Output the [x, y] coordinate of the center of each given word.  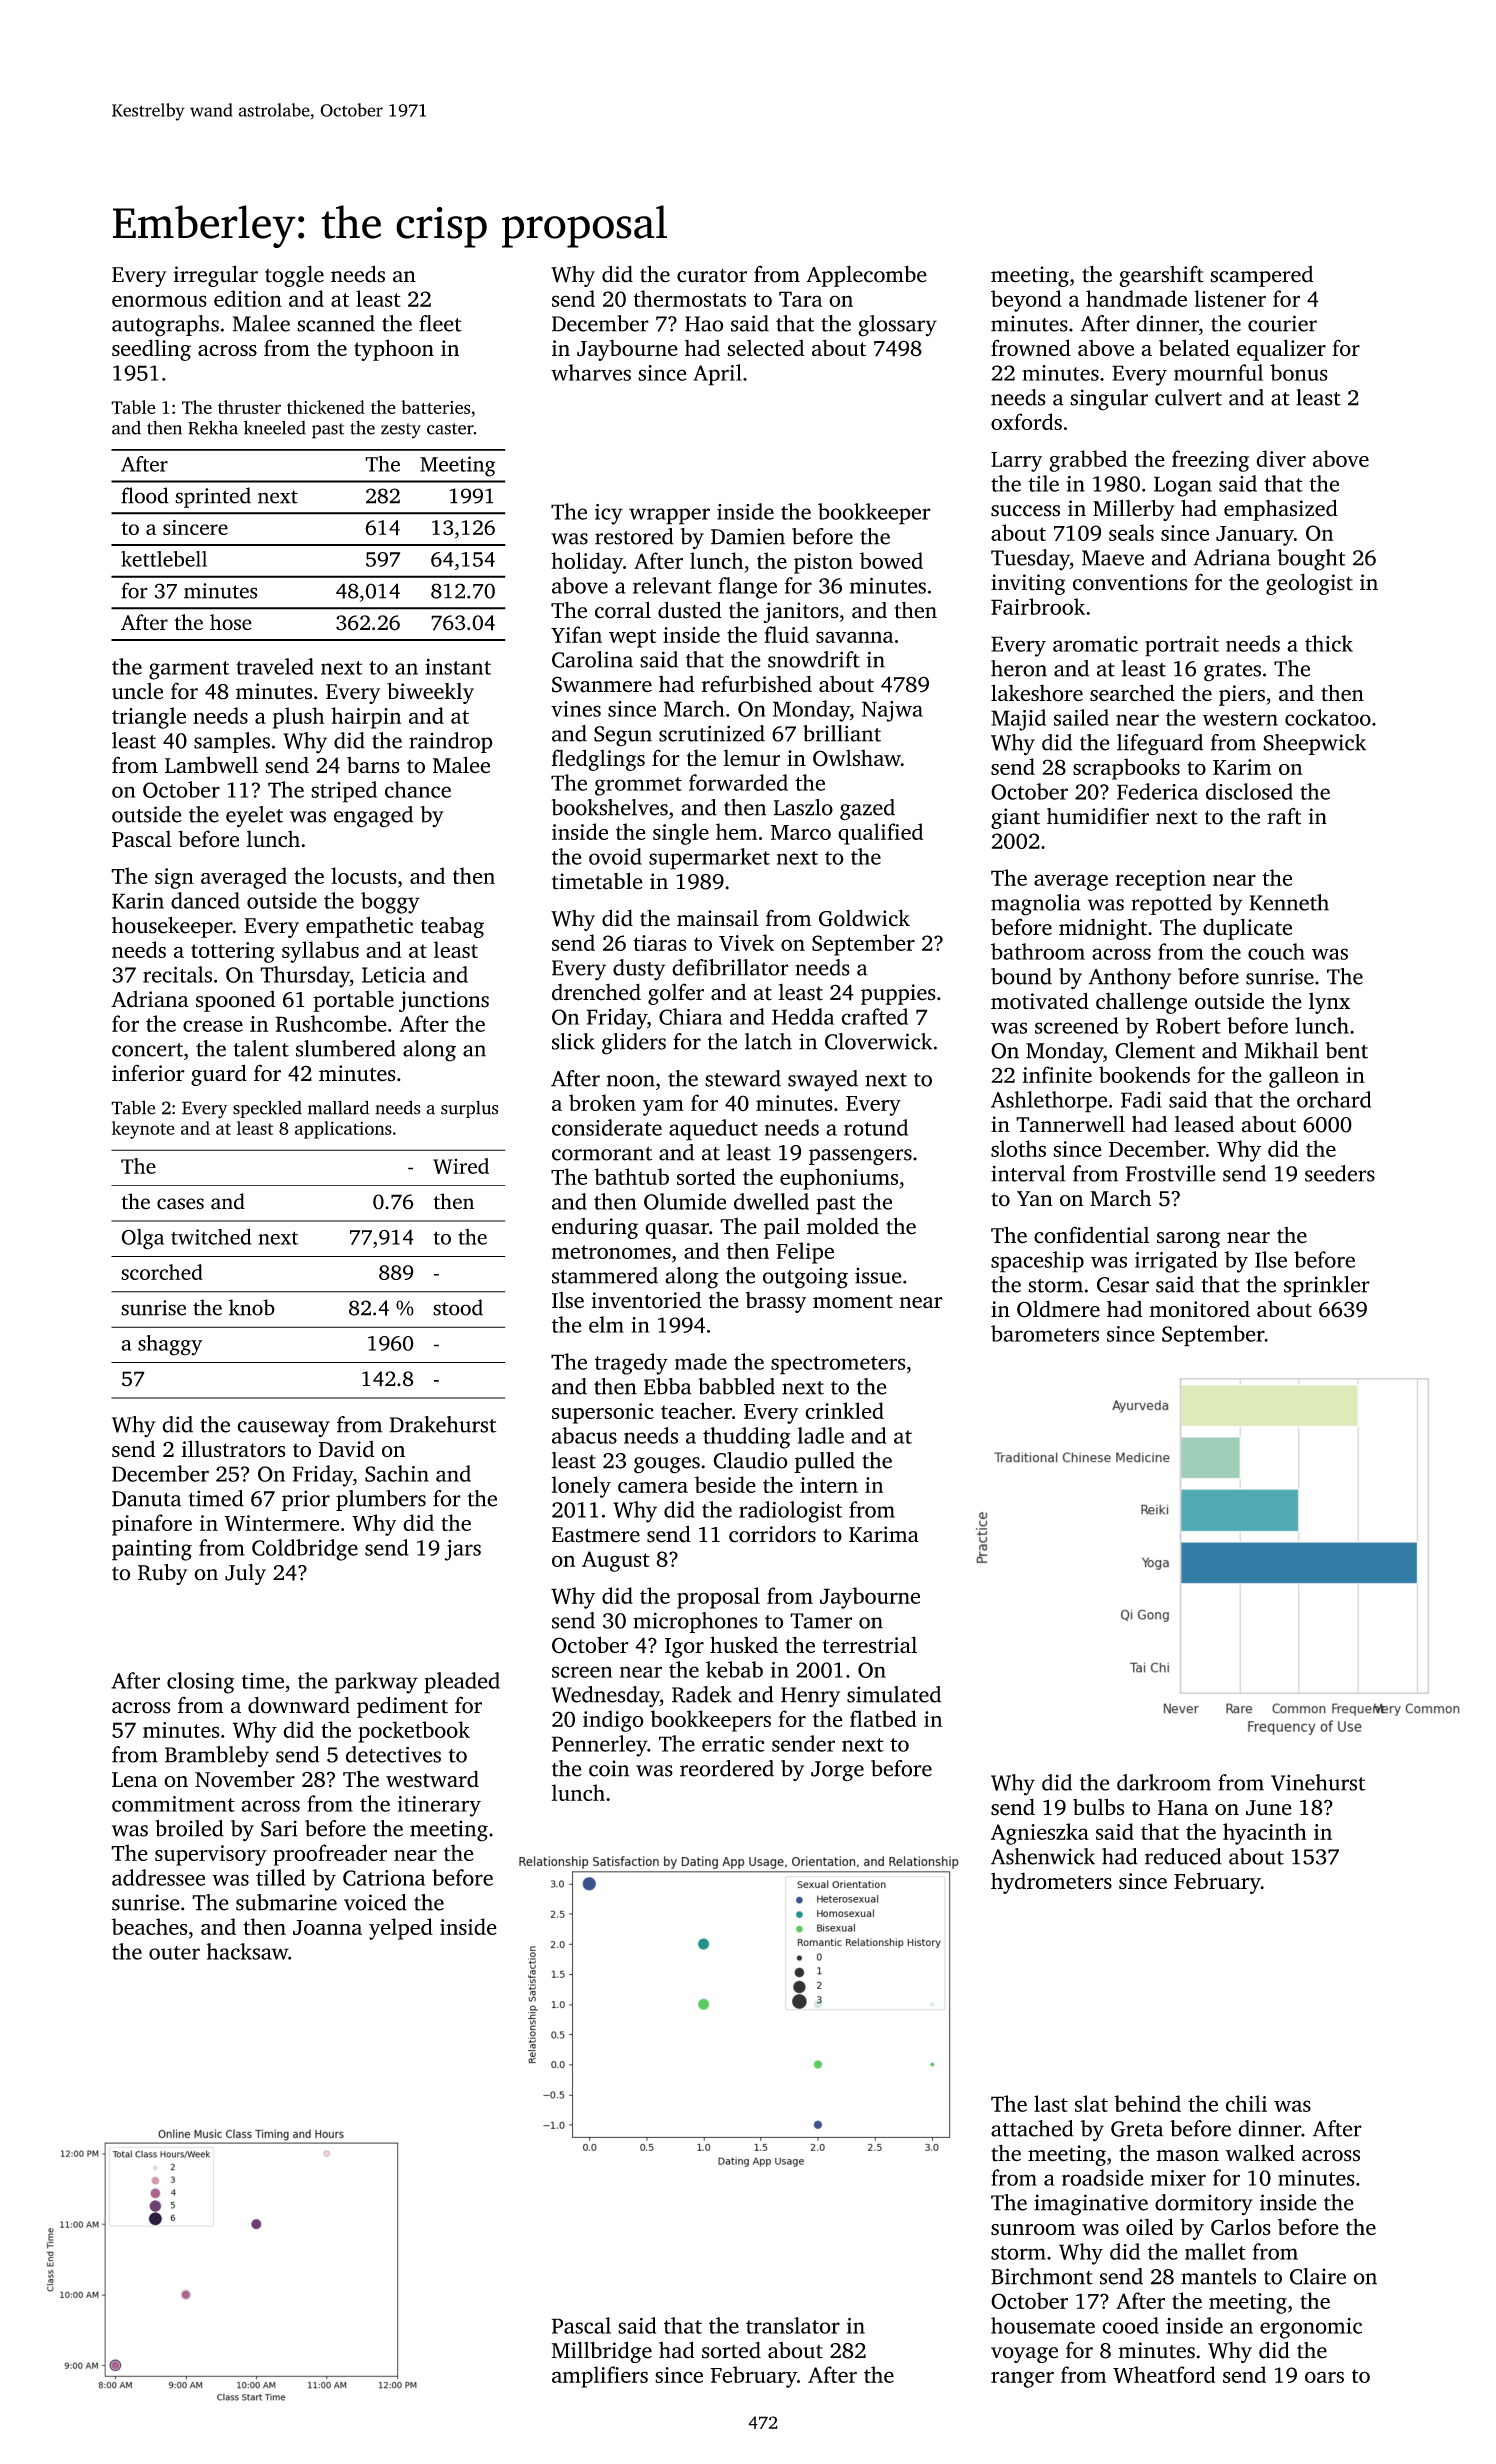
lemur [751, 758]
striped [344, 792]
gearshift [1161, 276]
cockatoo [1328, 717]
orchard [1334, 1099]
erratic [733, 1744]
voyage [1024, 2355]
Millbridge [601, 2352]
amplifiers [600, 2377]
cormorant [602, 1154]
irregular [216, 276]
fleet [440, 323]
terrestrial [870, 1645]
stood [458, 1307]
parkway [376, 1683]
